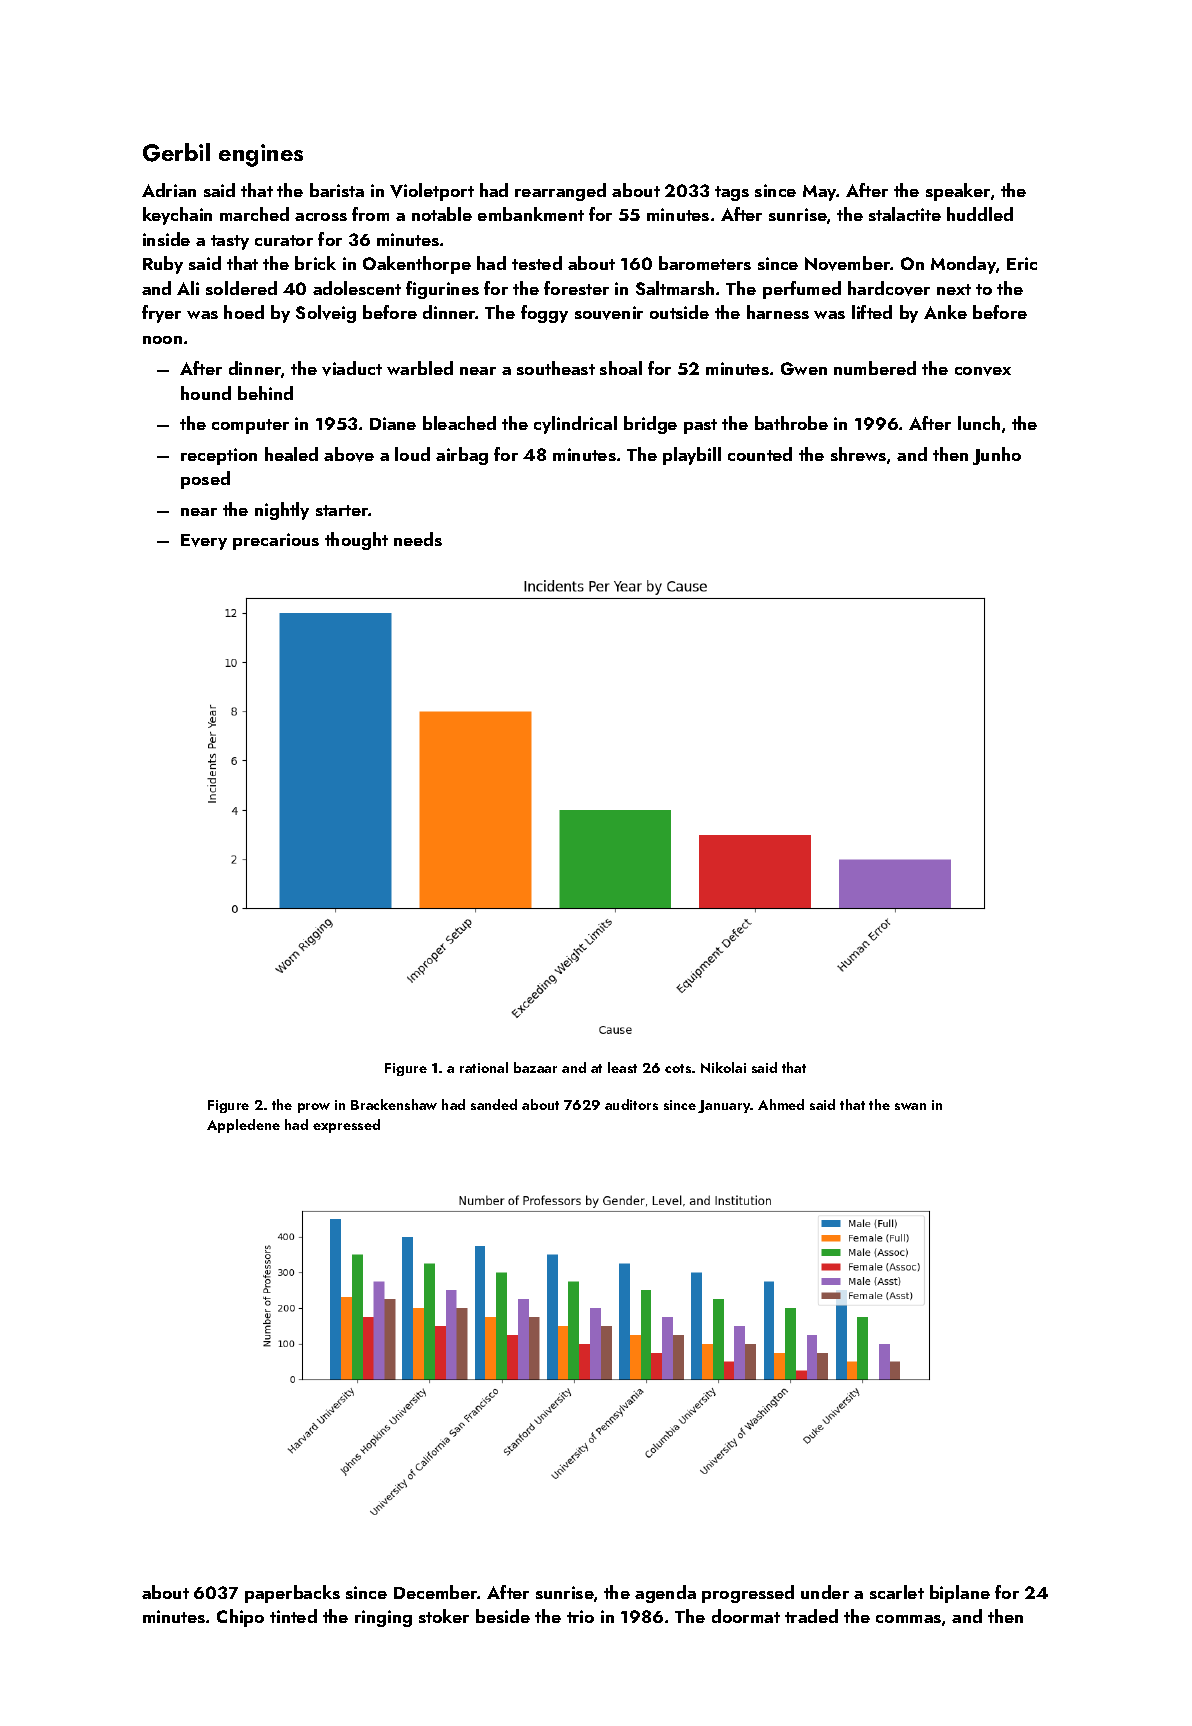 The image size is (1192, 1726). Describe the element at coordinates (240, 1618) in the image. I see `Chipo` at that location.
